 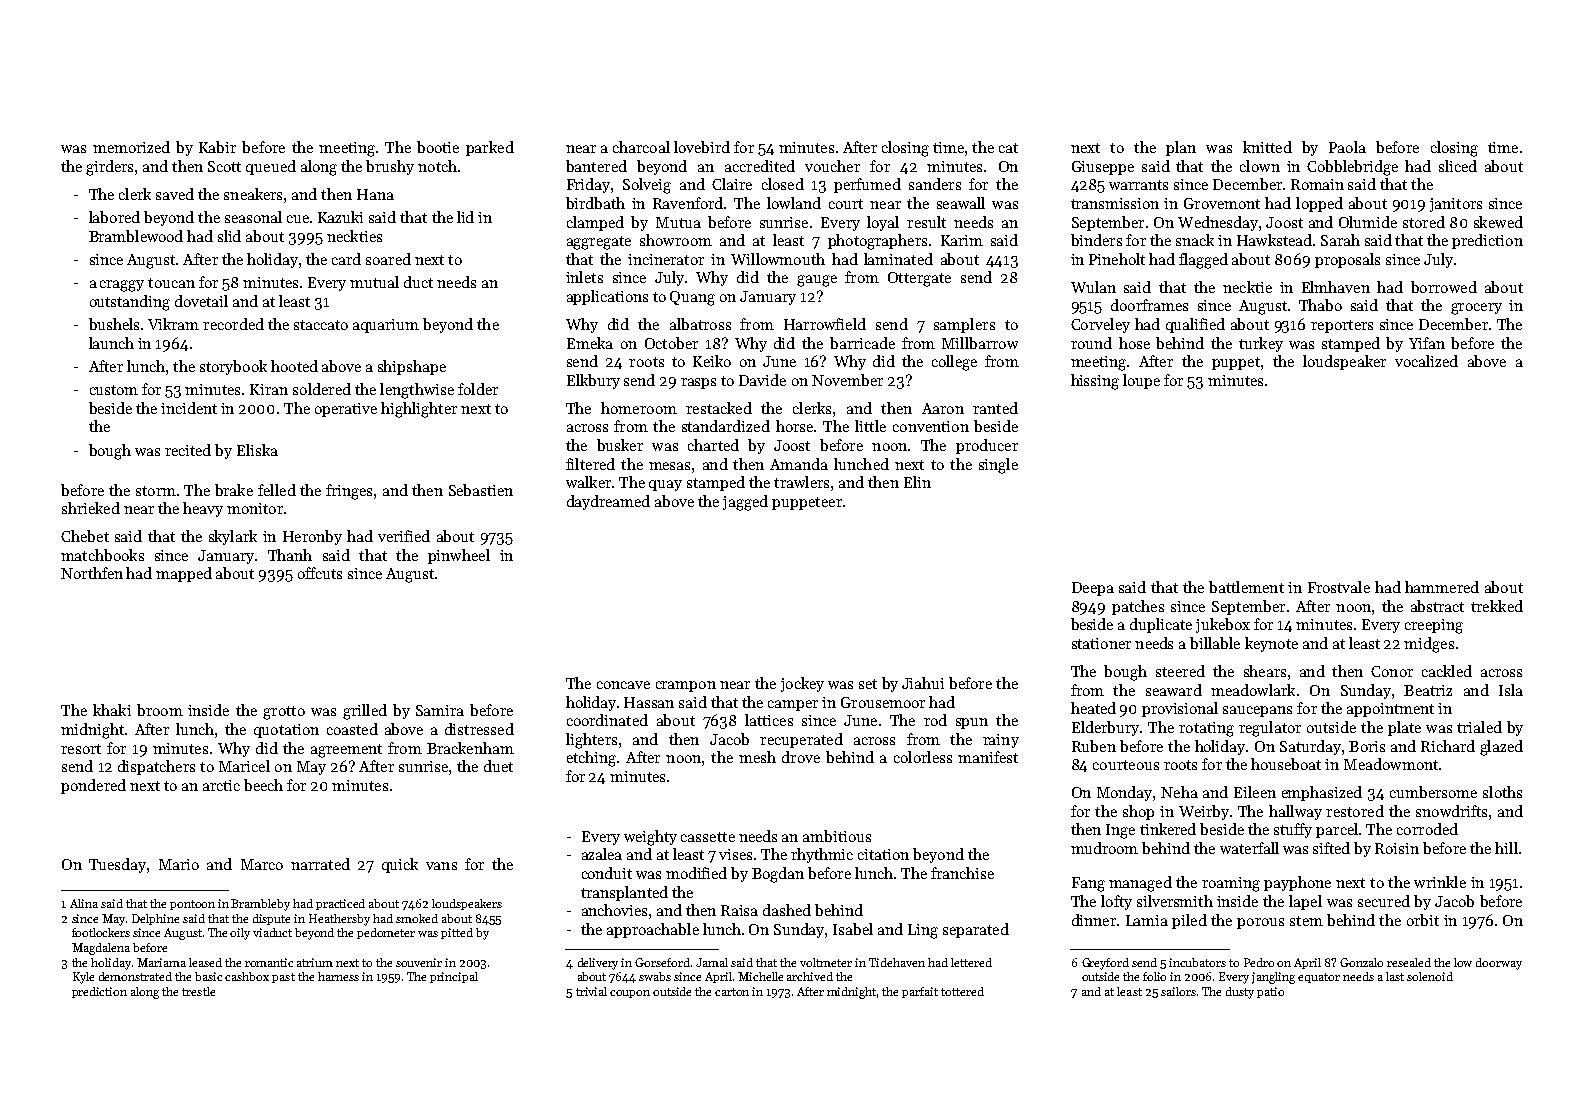 What do you see at coordinates (591, 759) in the page?
I see `etching` at bounding box center [591, 759].
